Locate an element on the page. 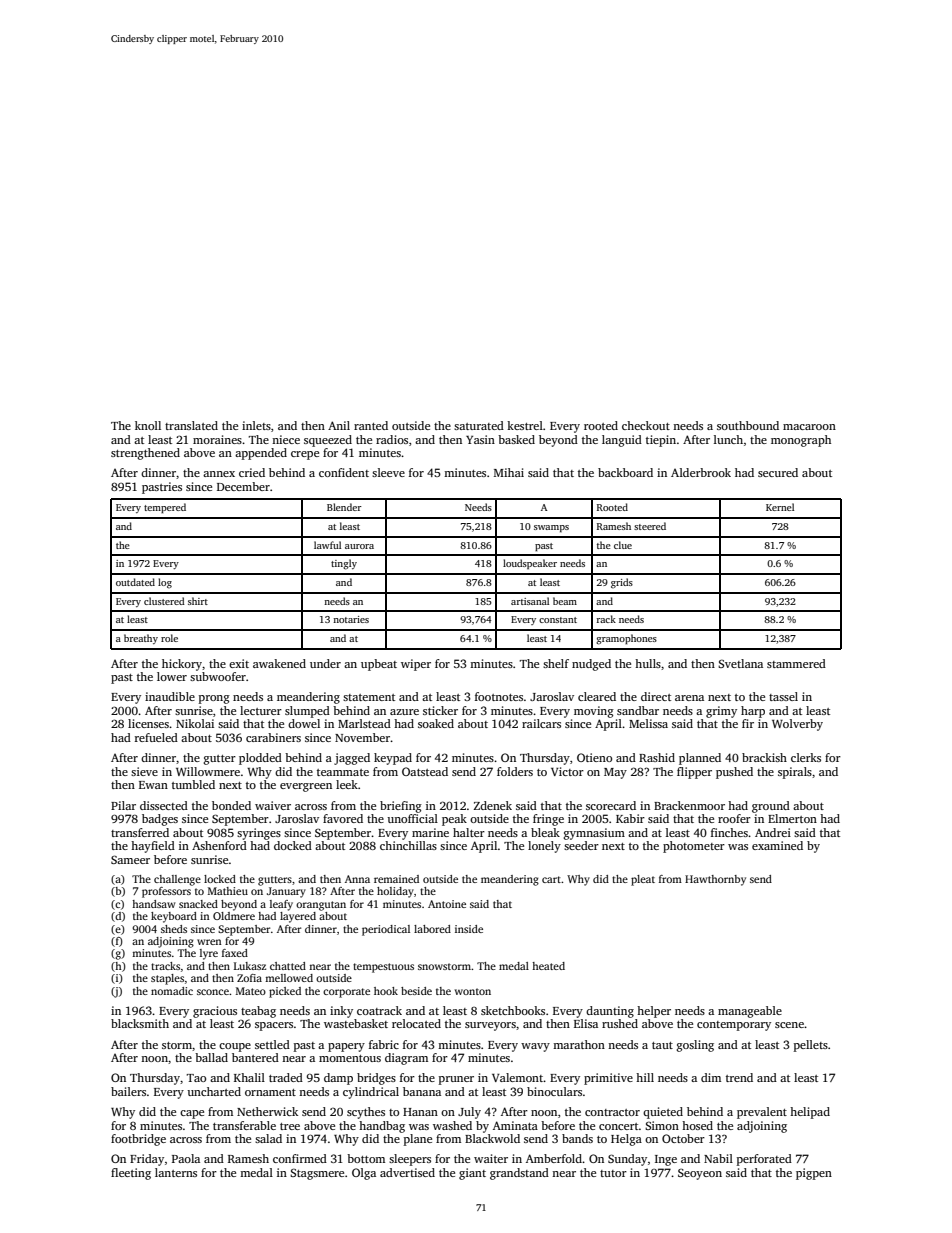  inside is located at coordinates (469, 929).
